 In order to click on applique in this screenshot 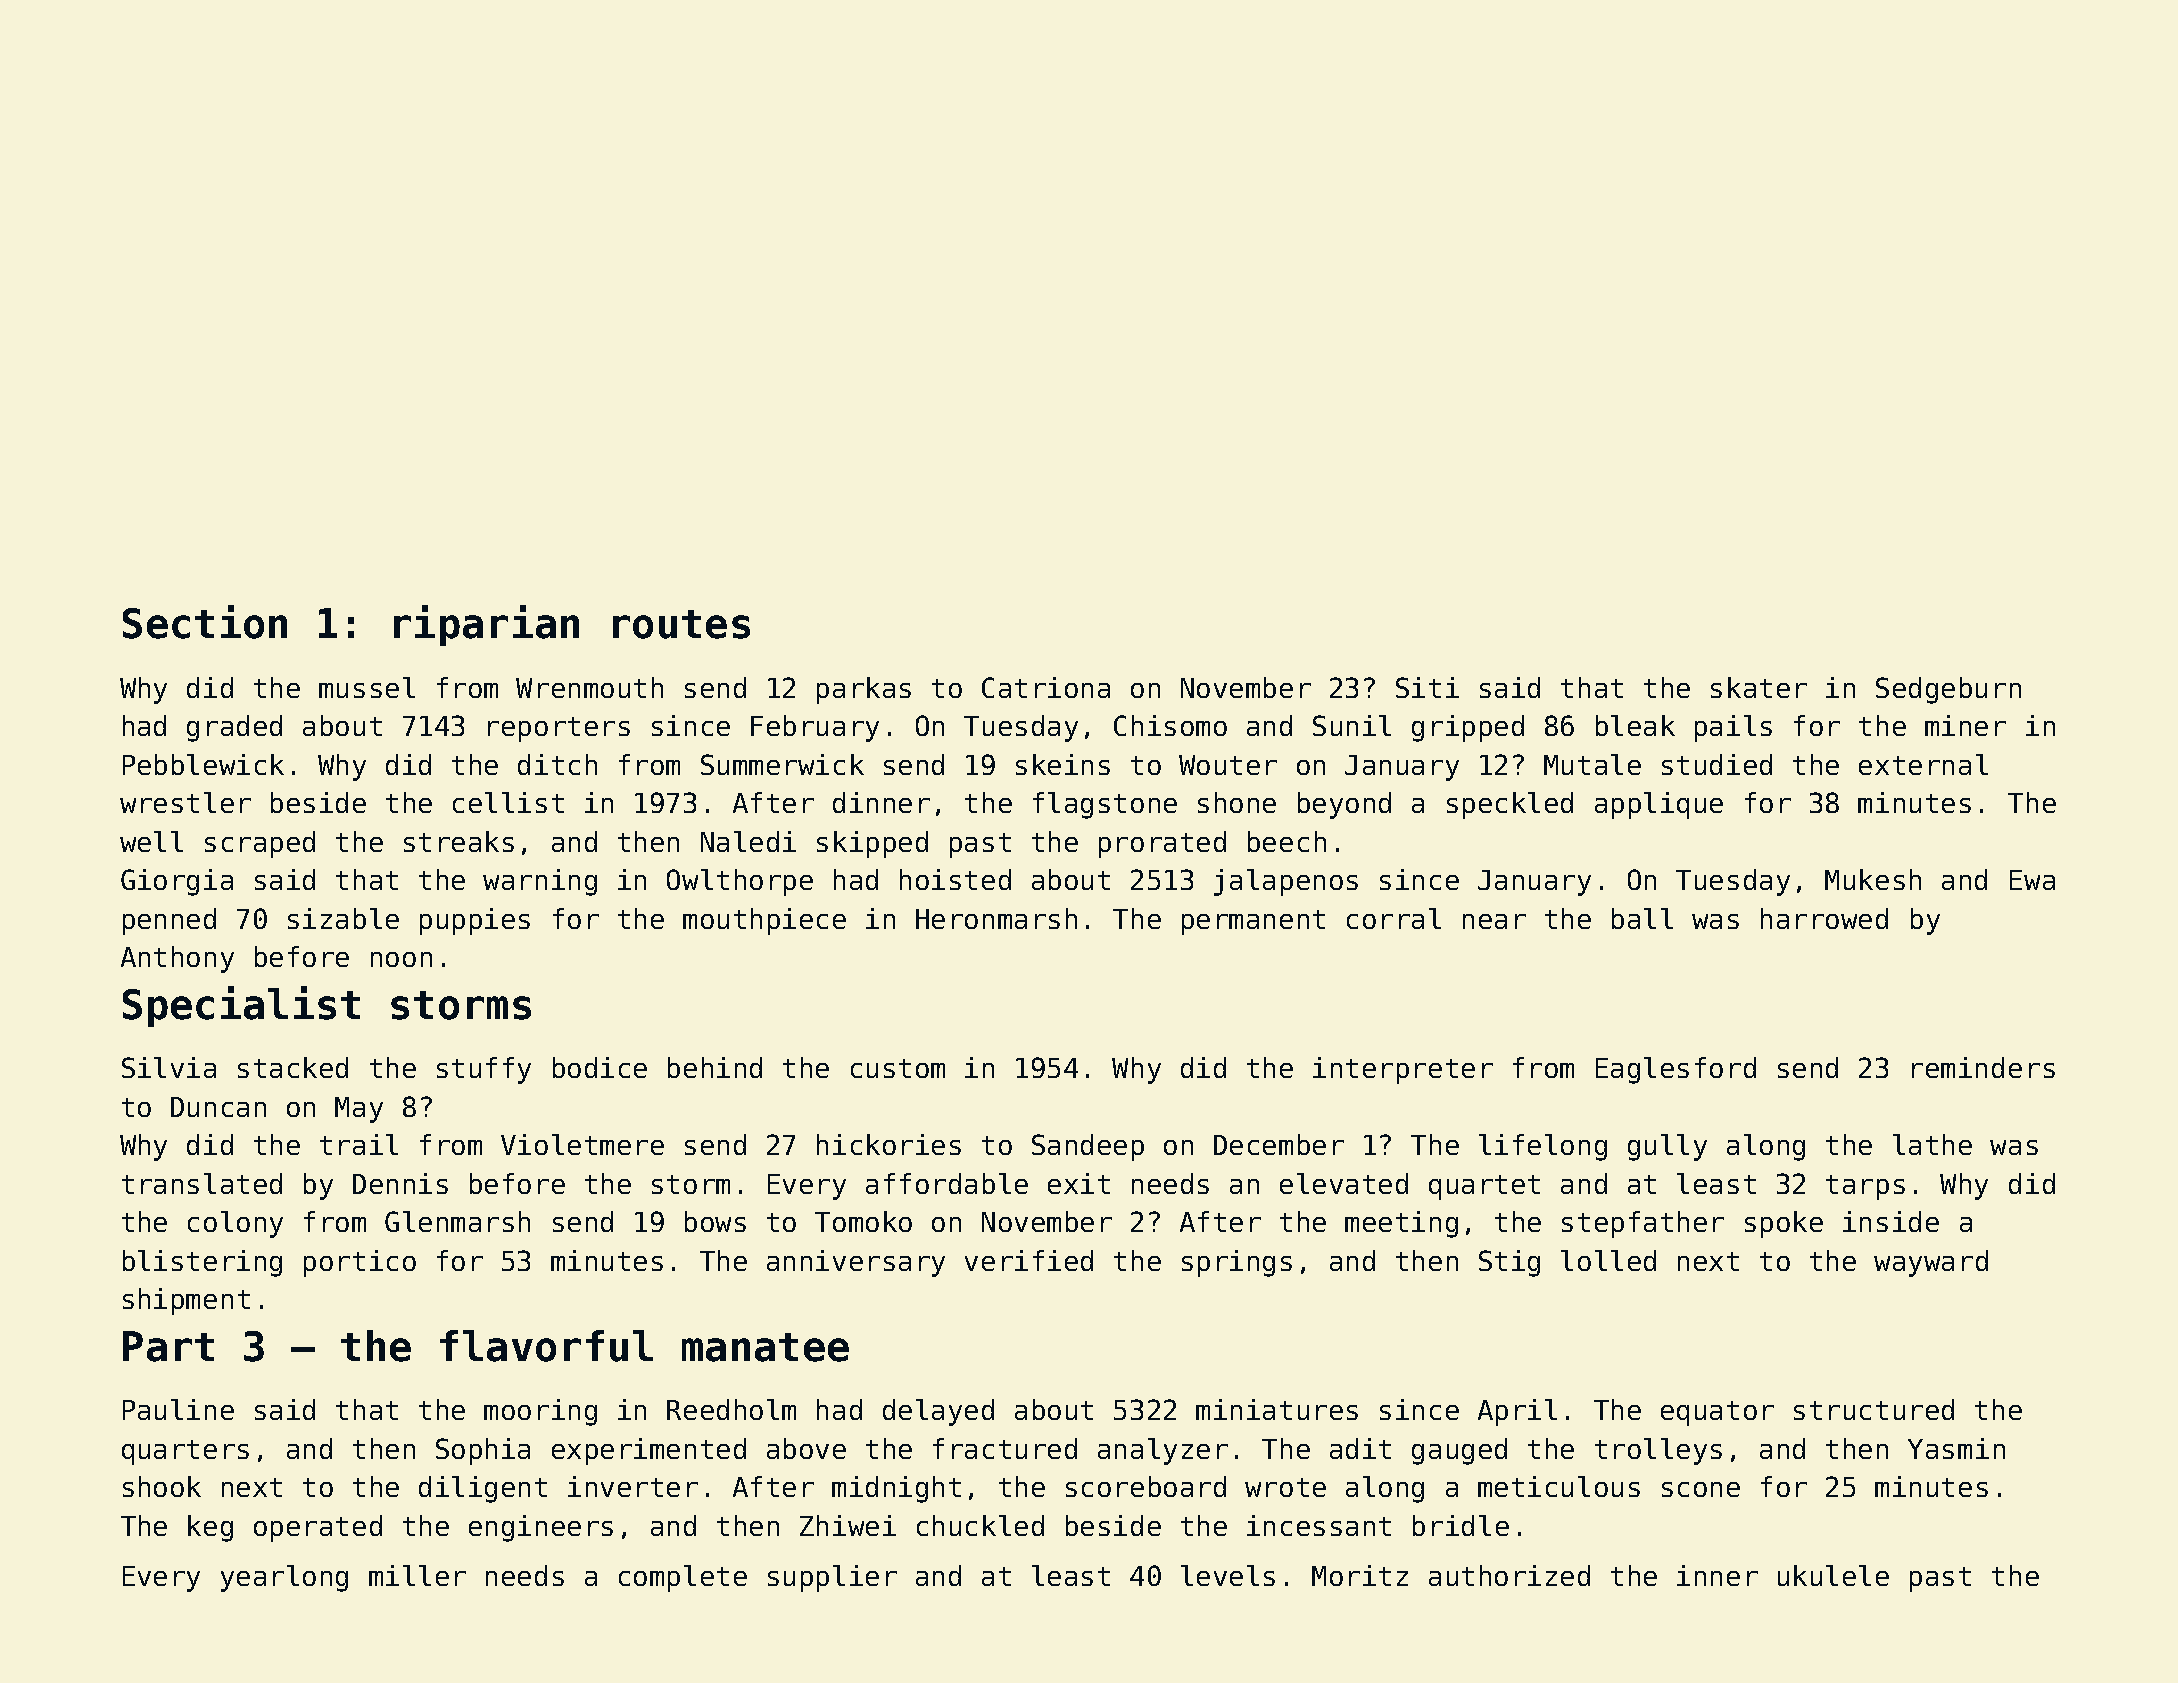, I will do `click(1659, 805)`.
